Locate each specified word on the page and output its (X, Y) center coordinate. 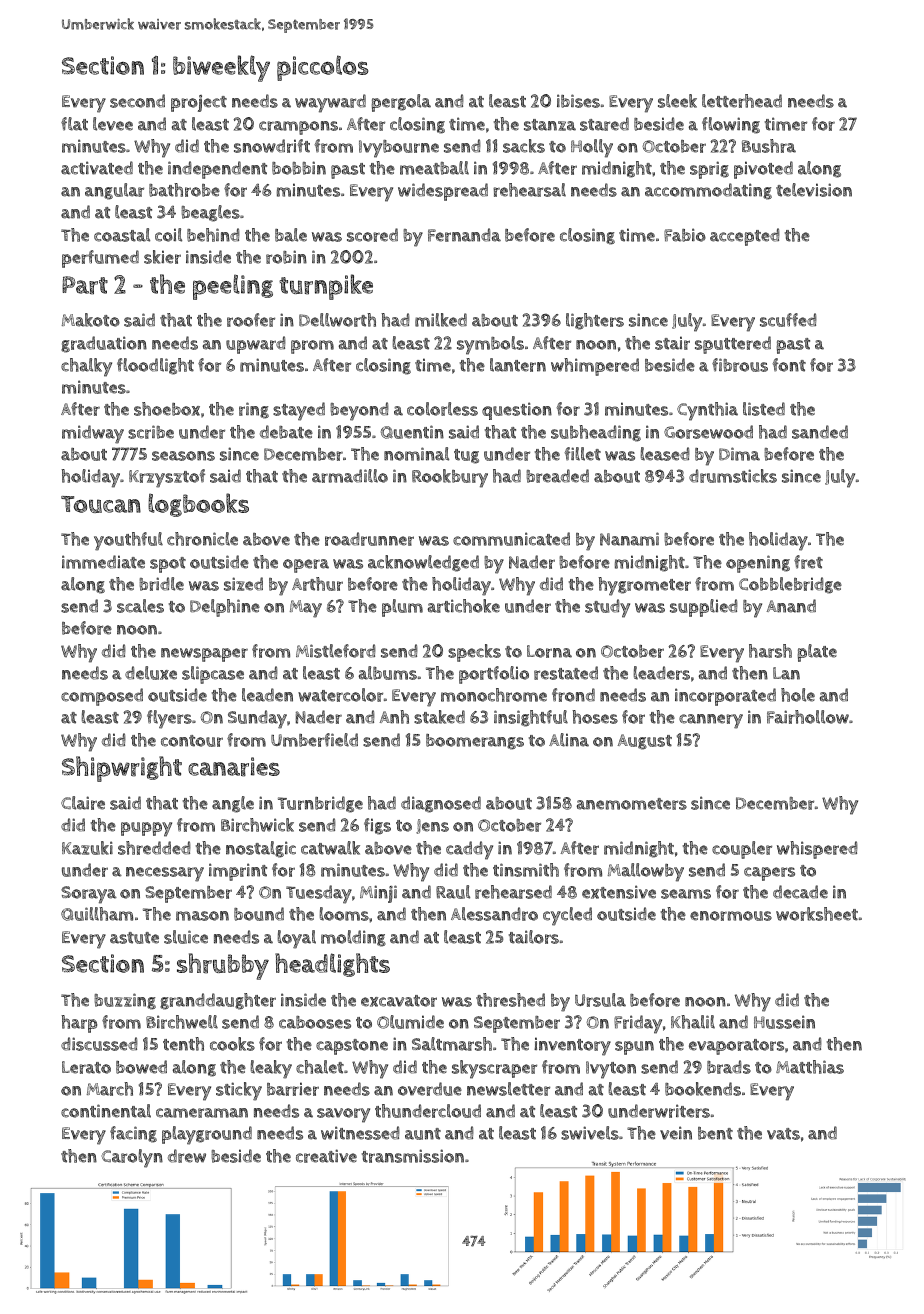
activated (97, 168)
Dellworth (337, 320)
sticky (239, 1091)
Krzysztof (167, 478)
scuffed (788, 320)
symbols (490, 345)
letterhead (742, 101)
